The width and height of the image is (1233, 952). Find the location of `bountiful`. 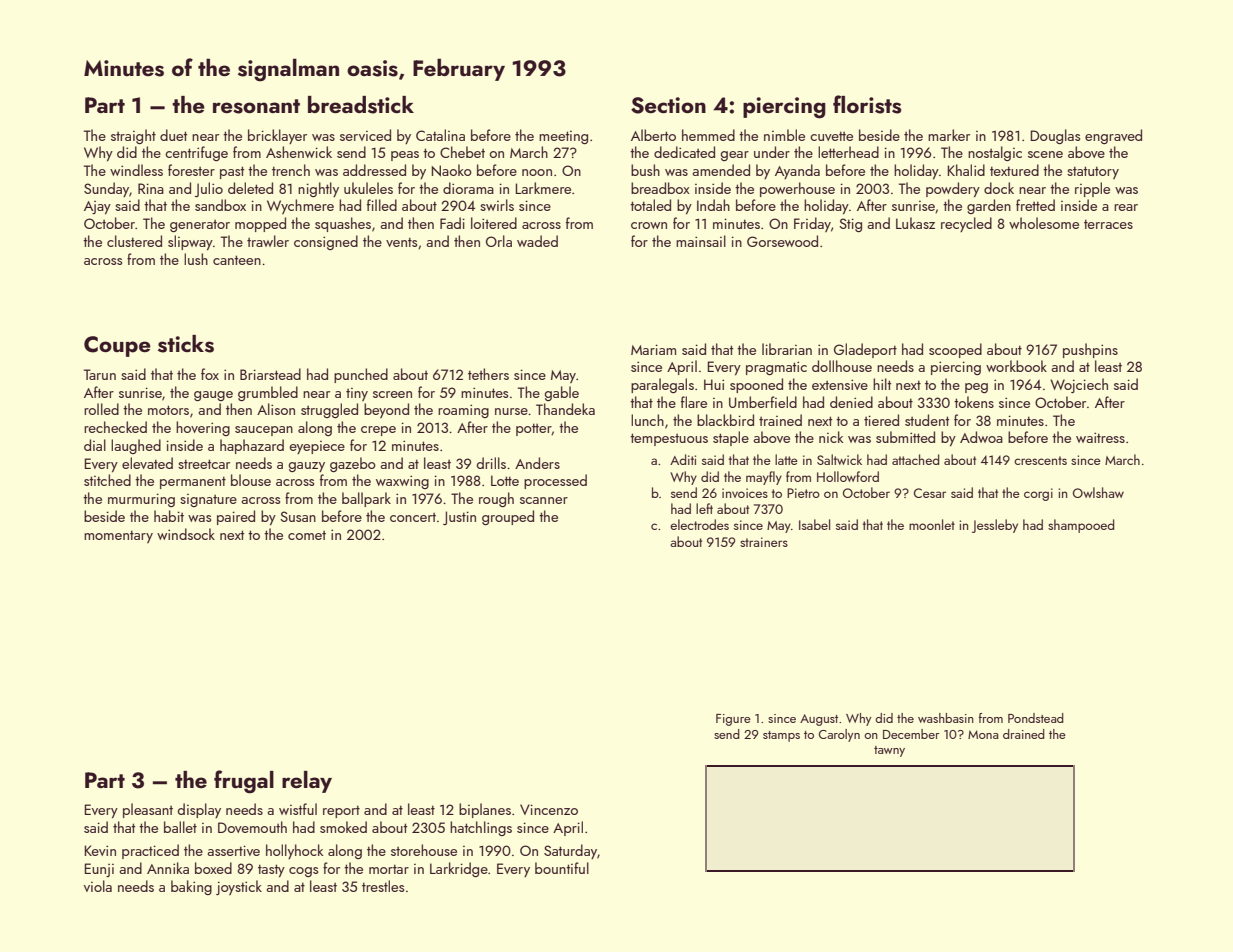

bountiful is located at coordinates (562, 868).
